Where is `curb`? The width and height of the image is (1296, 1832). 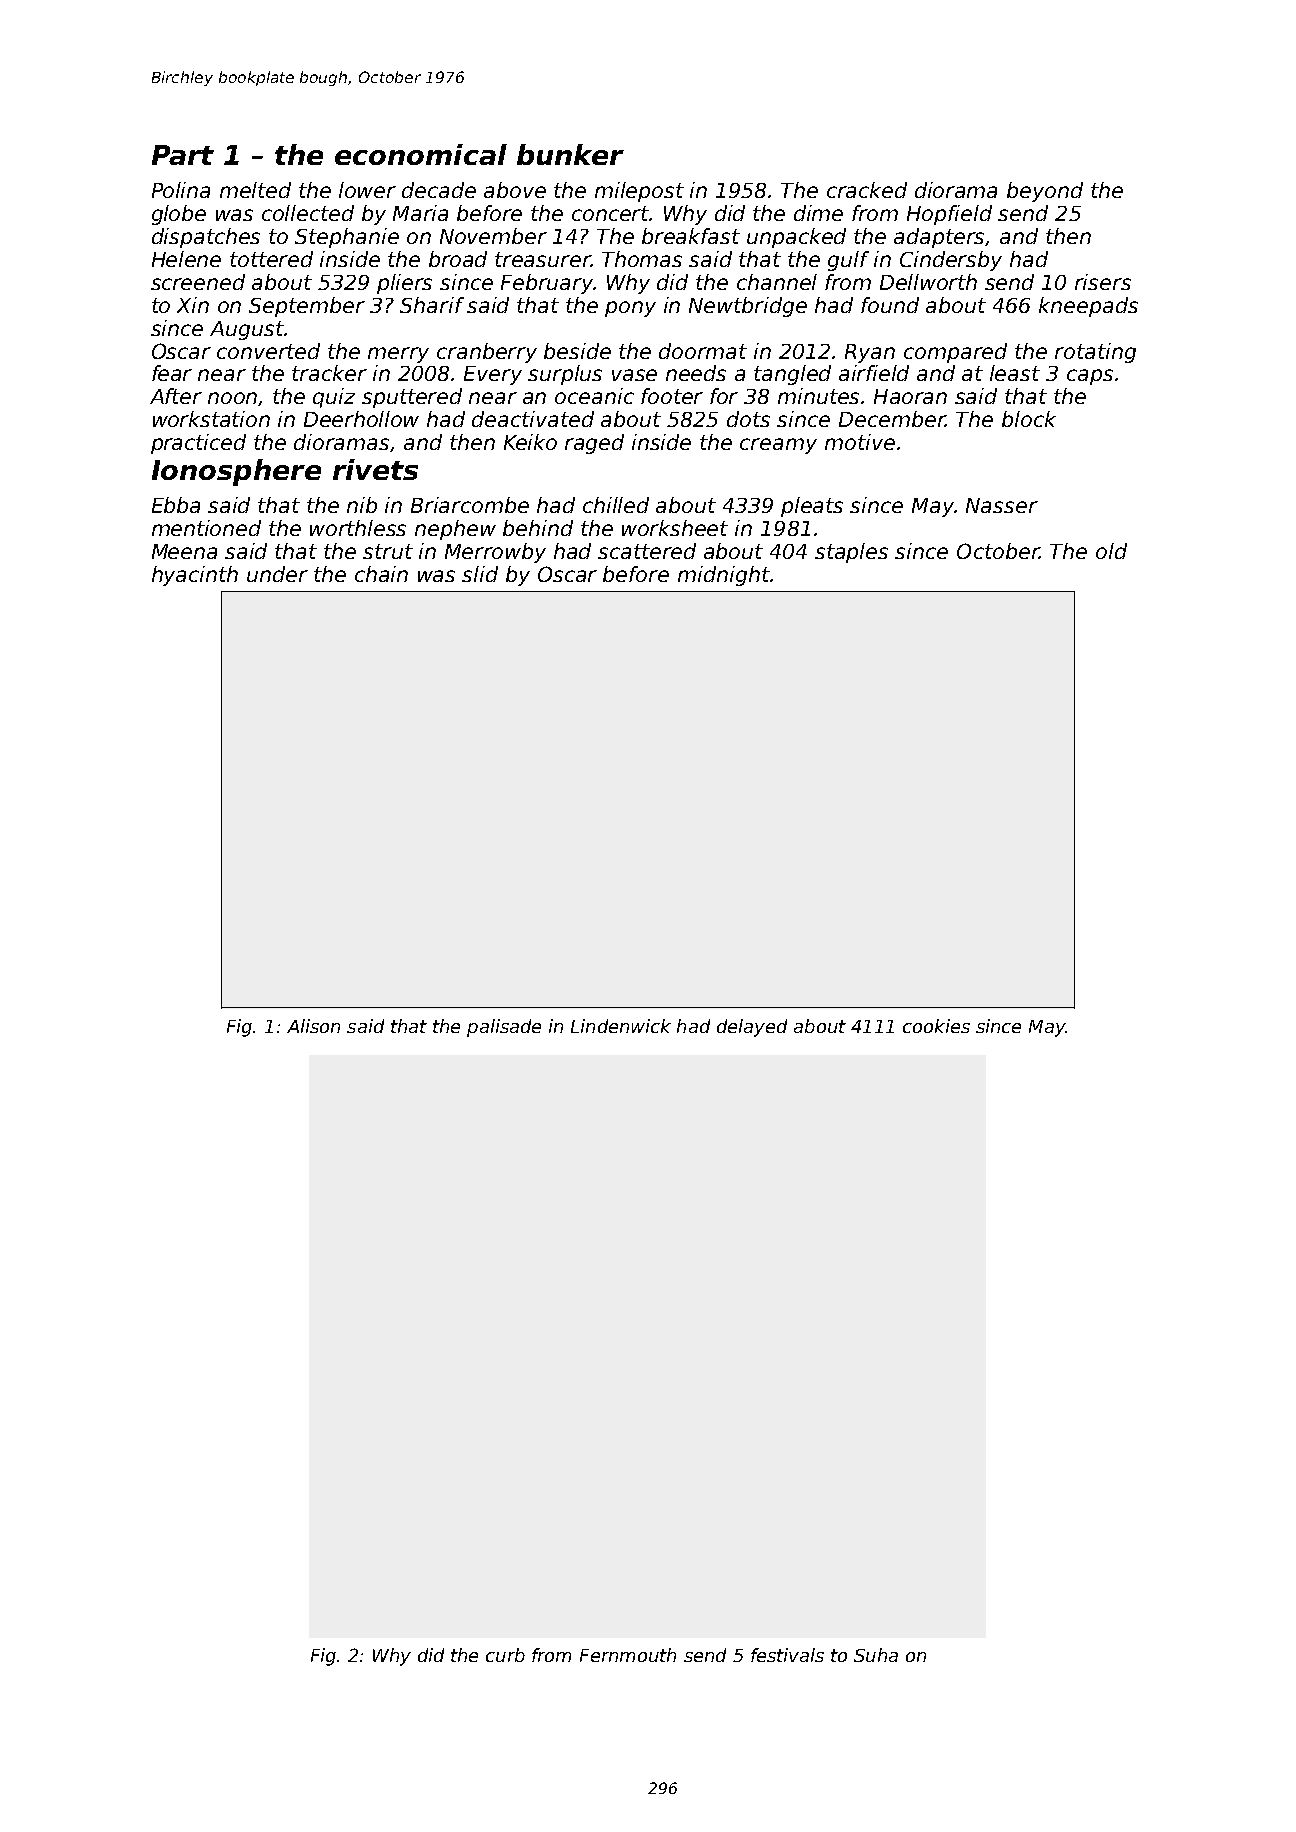
curb is located at coordinates (505, 1655).
